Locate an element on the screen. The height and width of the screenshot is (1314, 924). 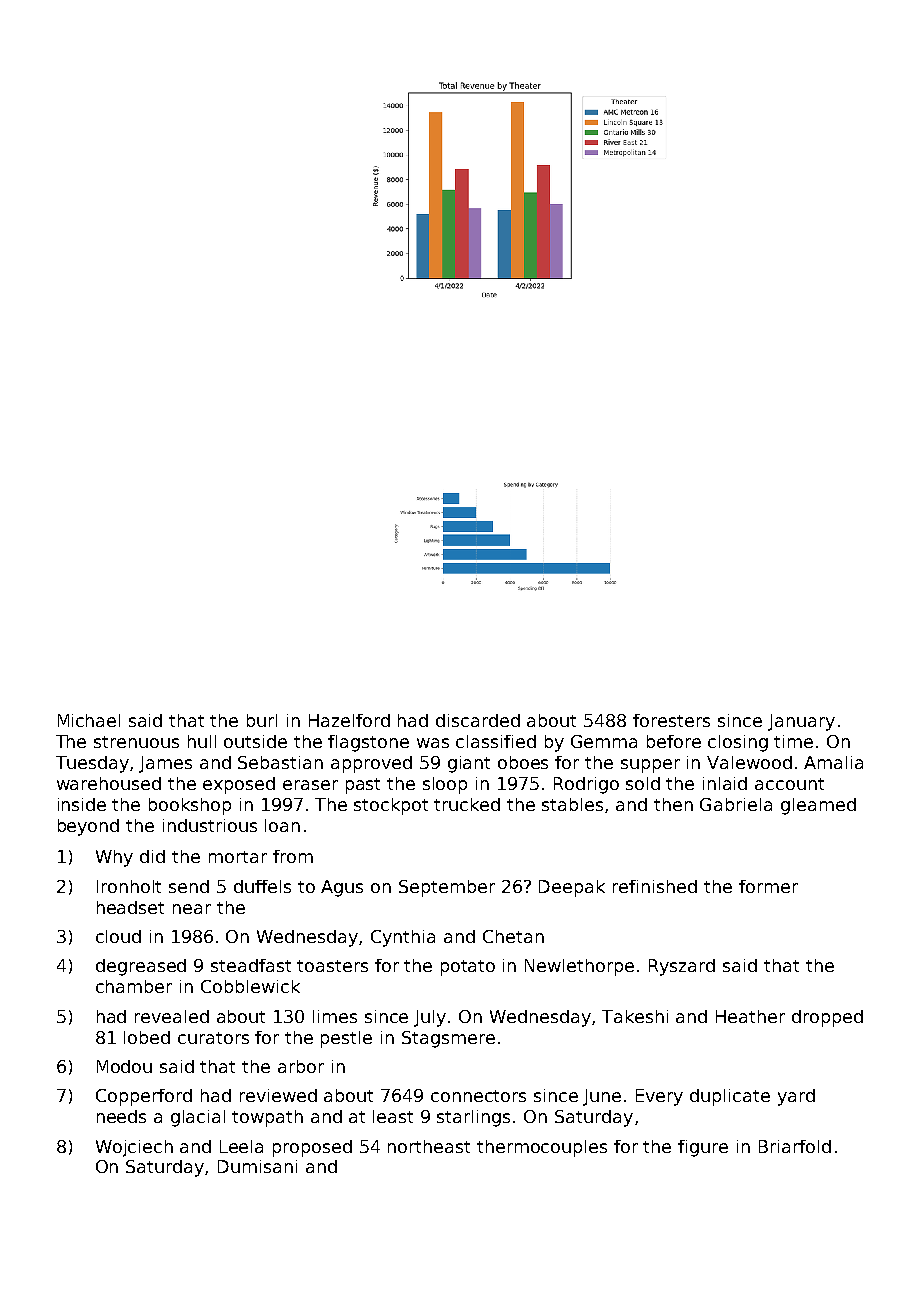
foresters is located at coordinates (671, 720).
